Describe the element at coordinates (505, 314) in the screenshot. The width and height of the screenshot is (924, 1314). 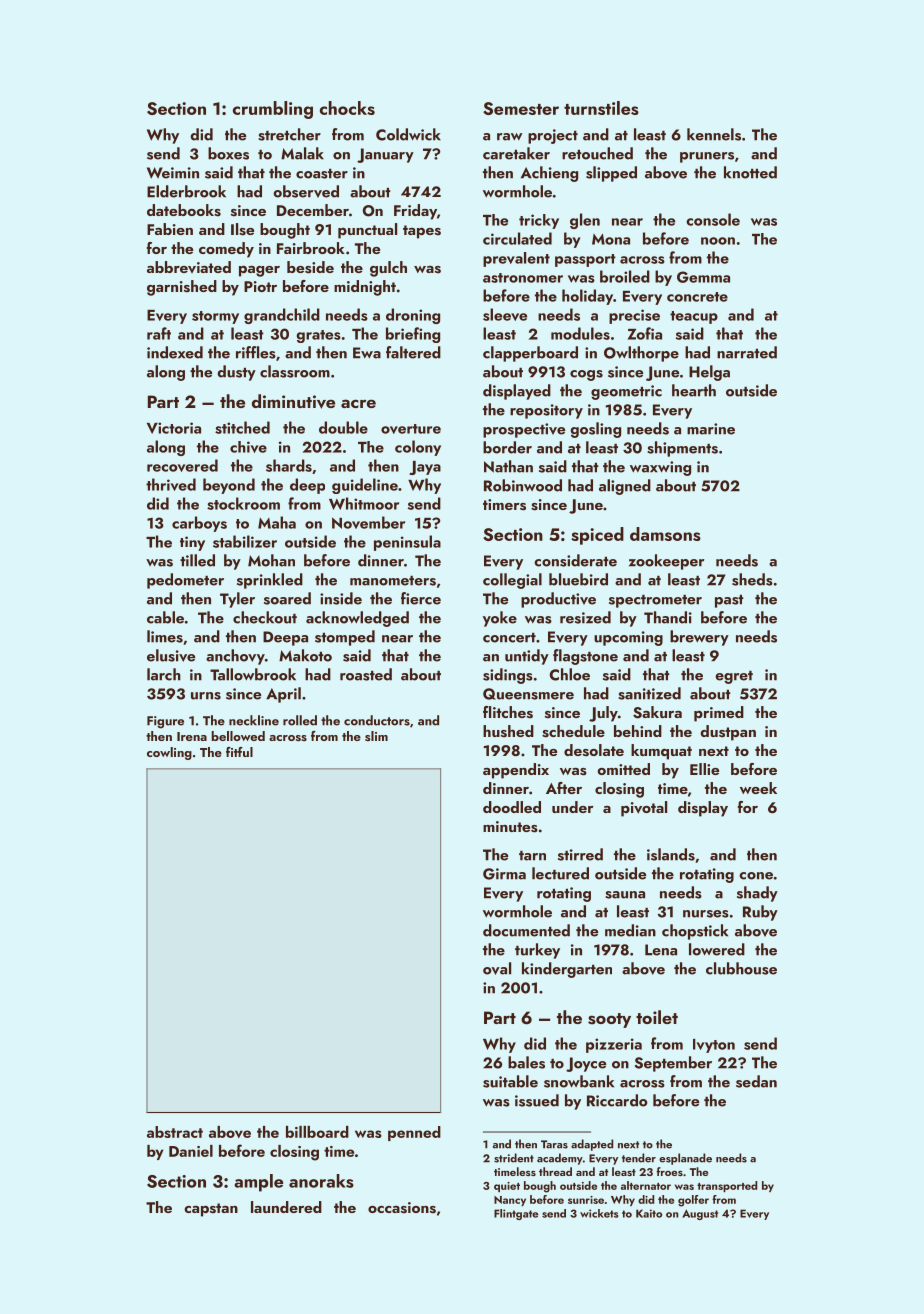
I see `sleeve` at that location.
